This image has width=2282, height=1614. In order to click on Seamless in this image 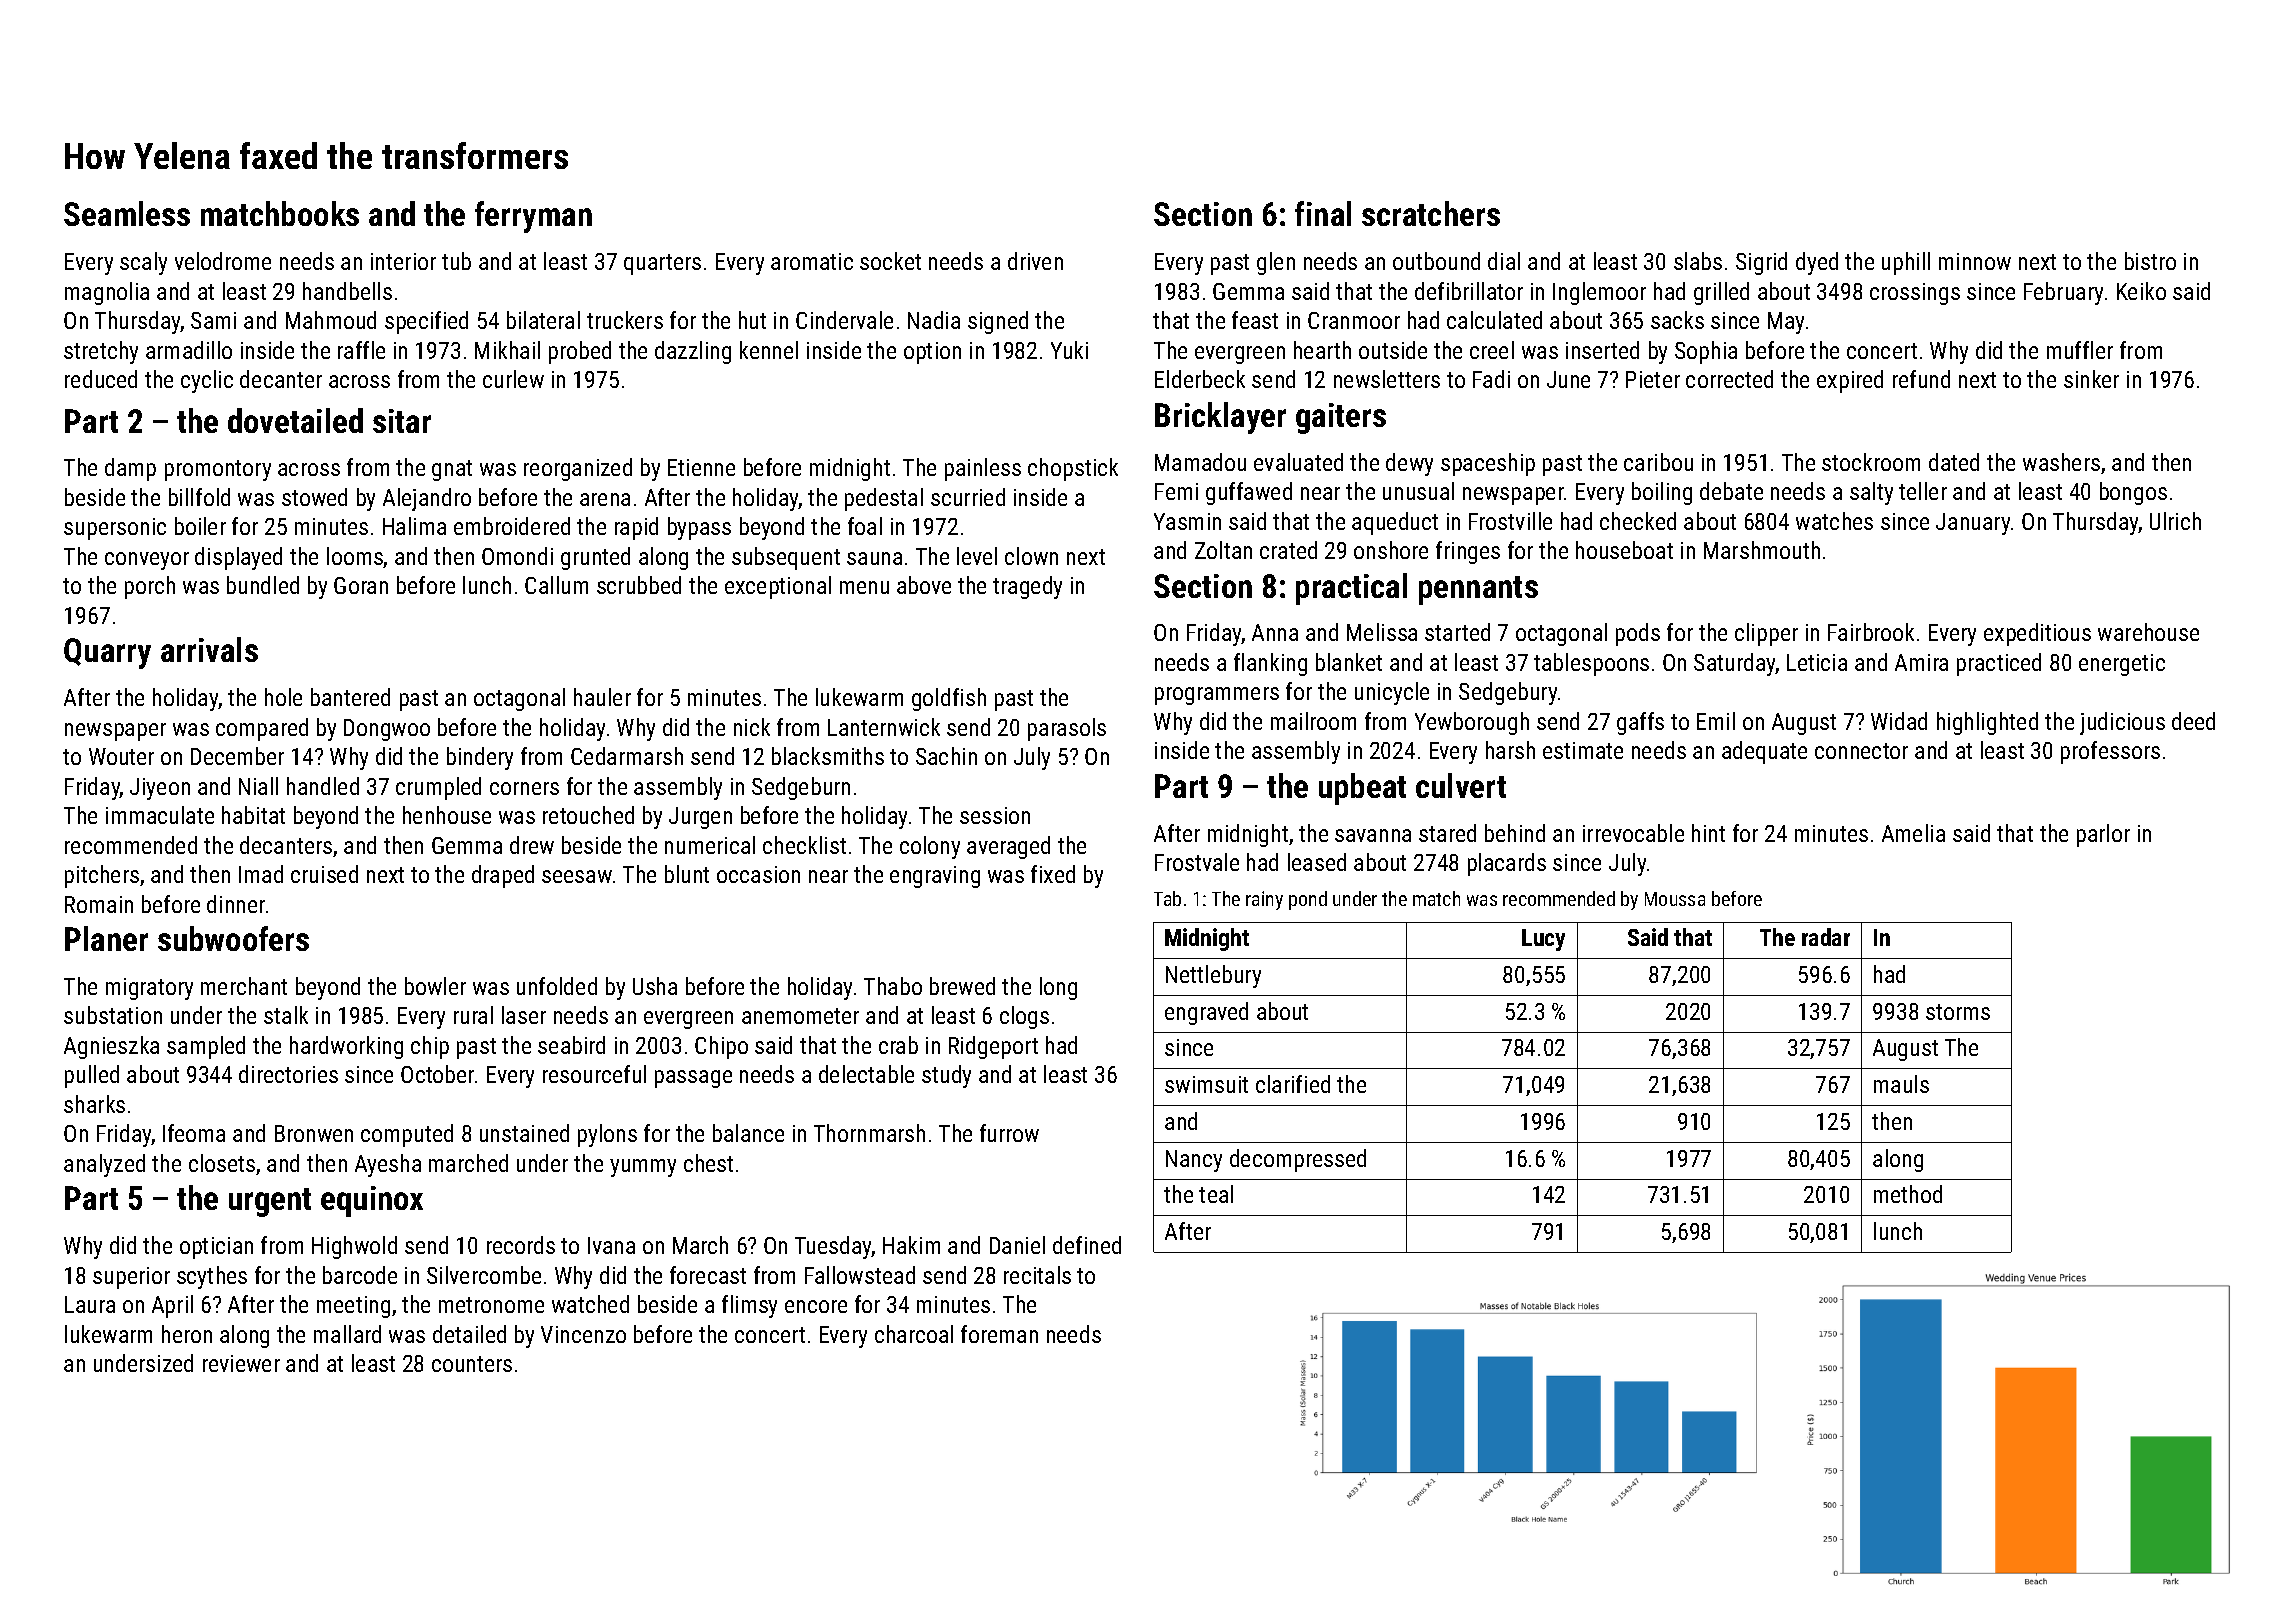, I will do `click(127, 213)`.
